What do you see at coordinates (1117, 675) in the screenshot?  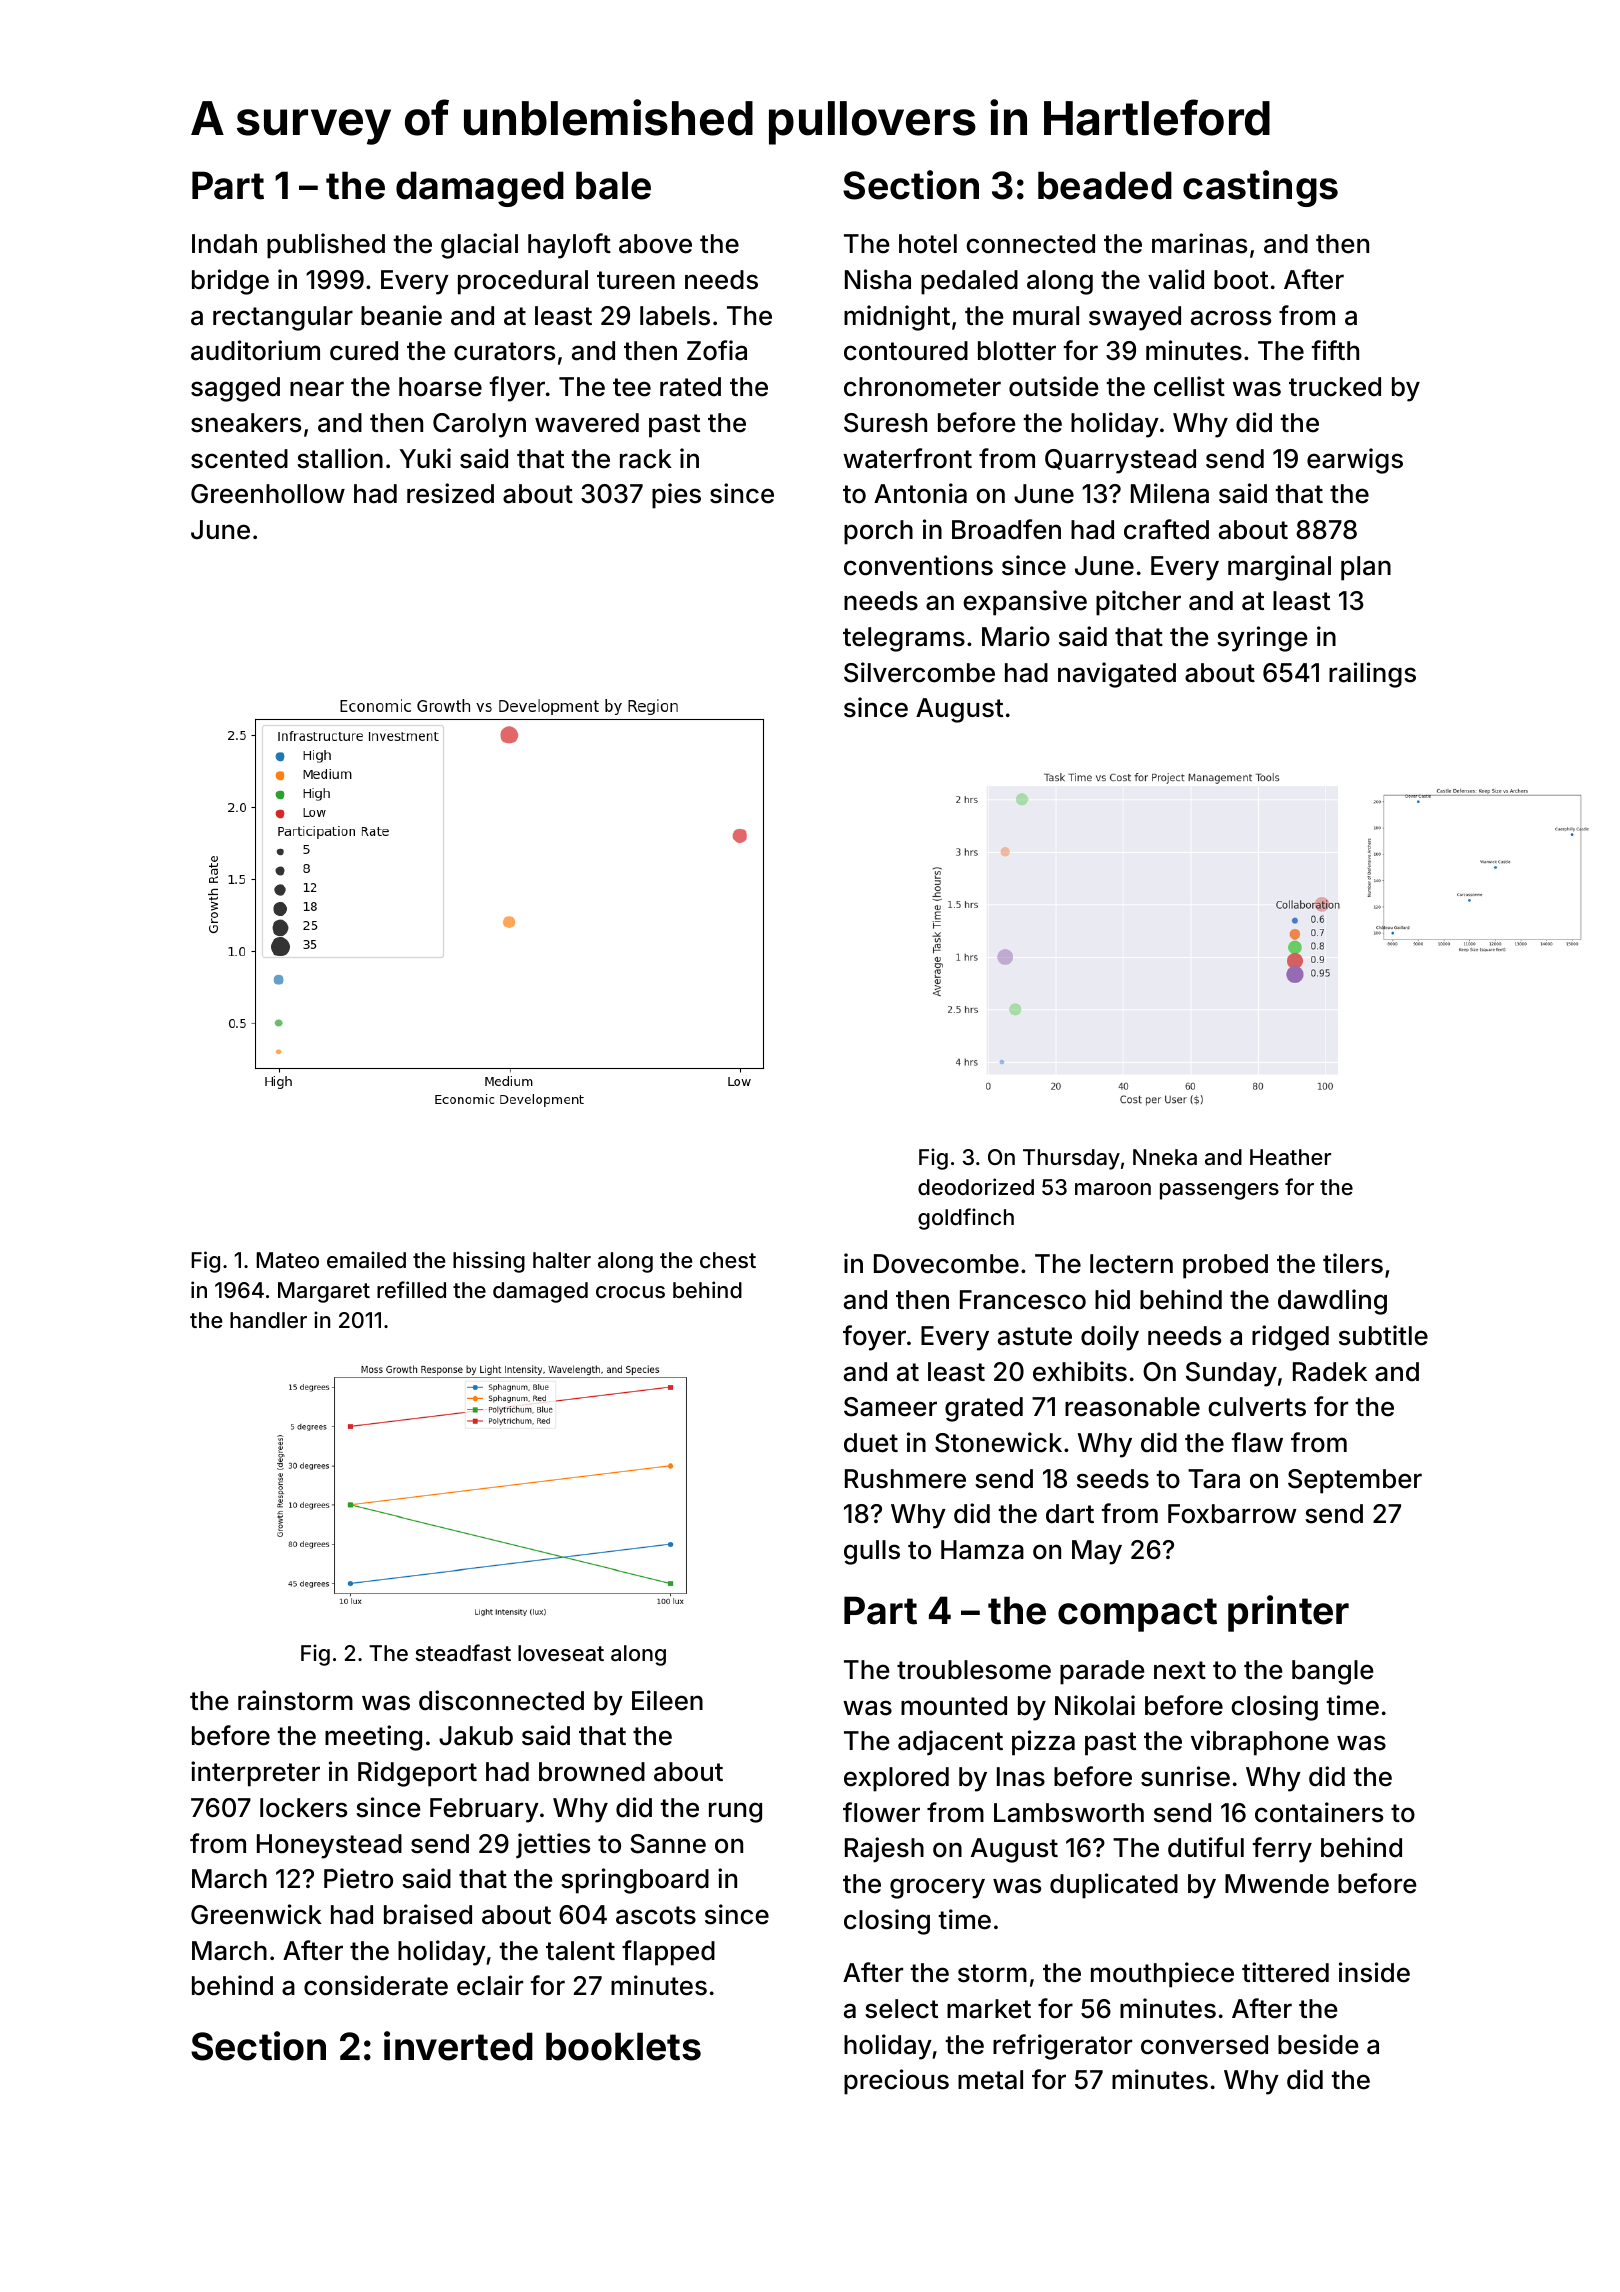 I see `navigated` at bounding box center [1117, 675].
